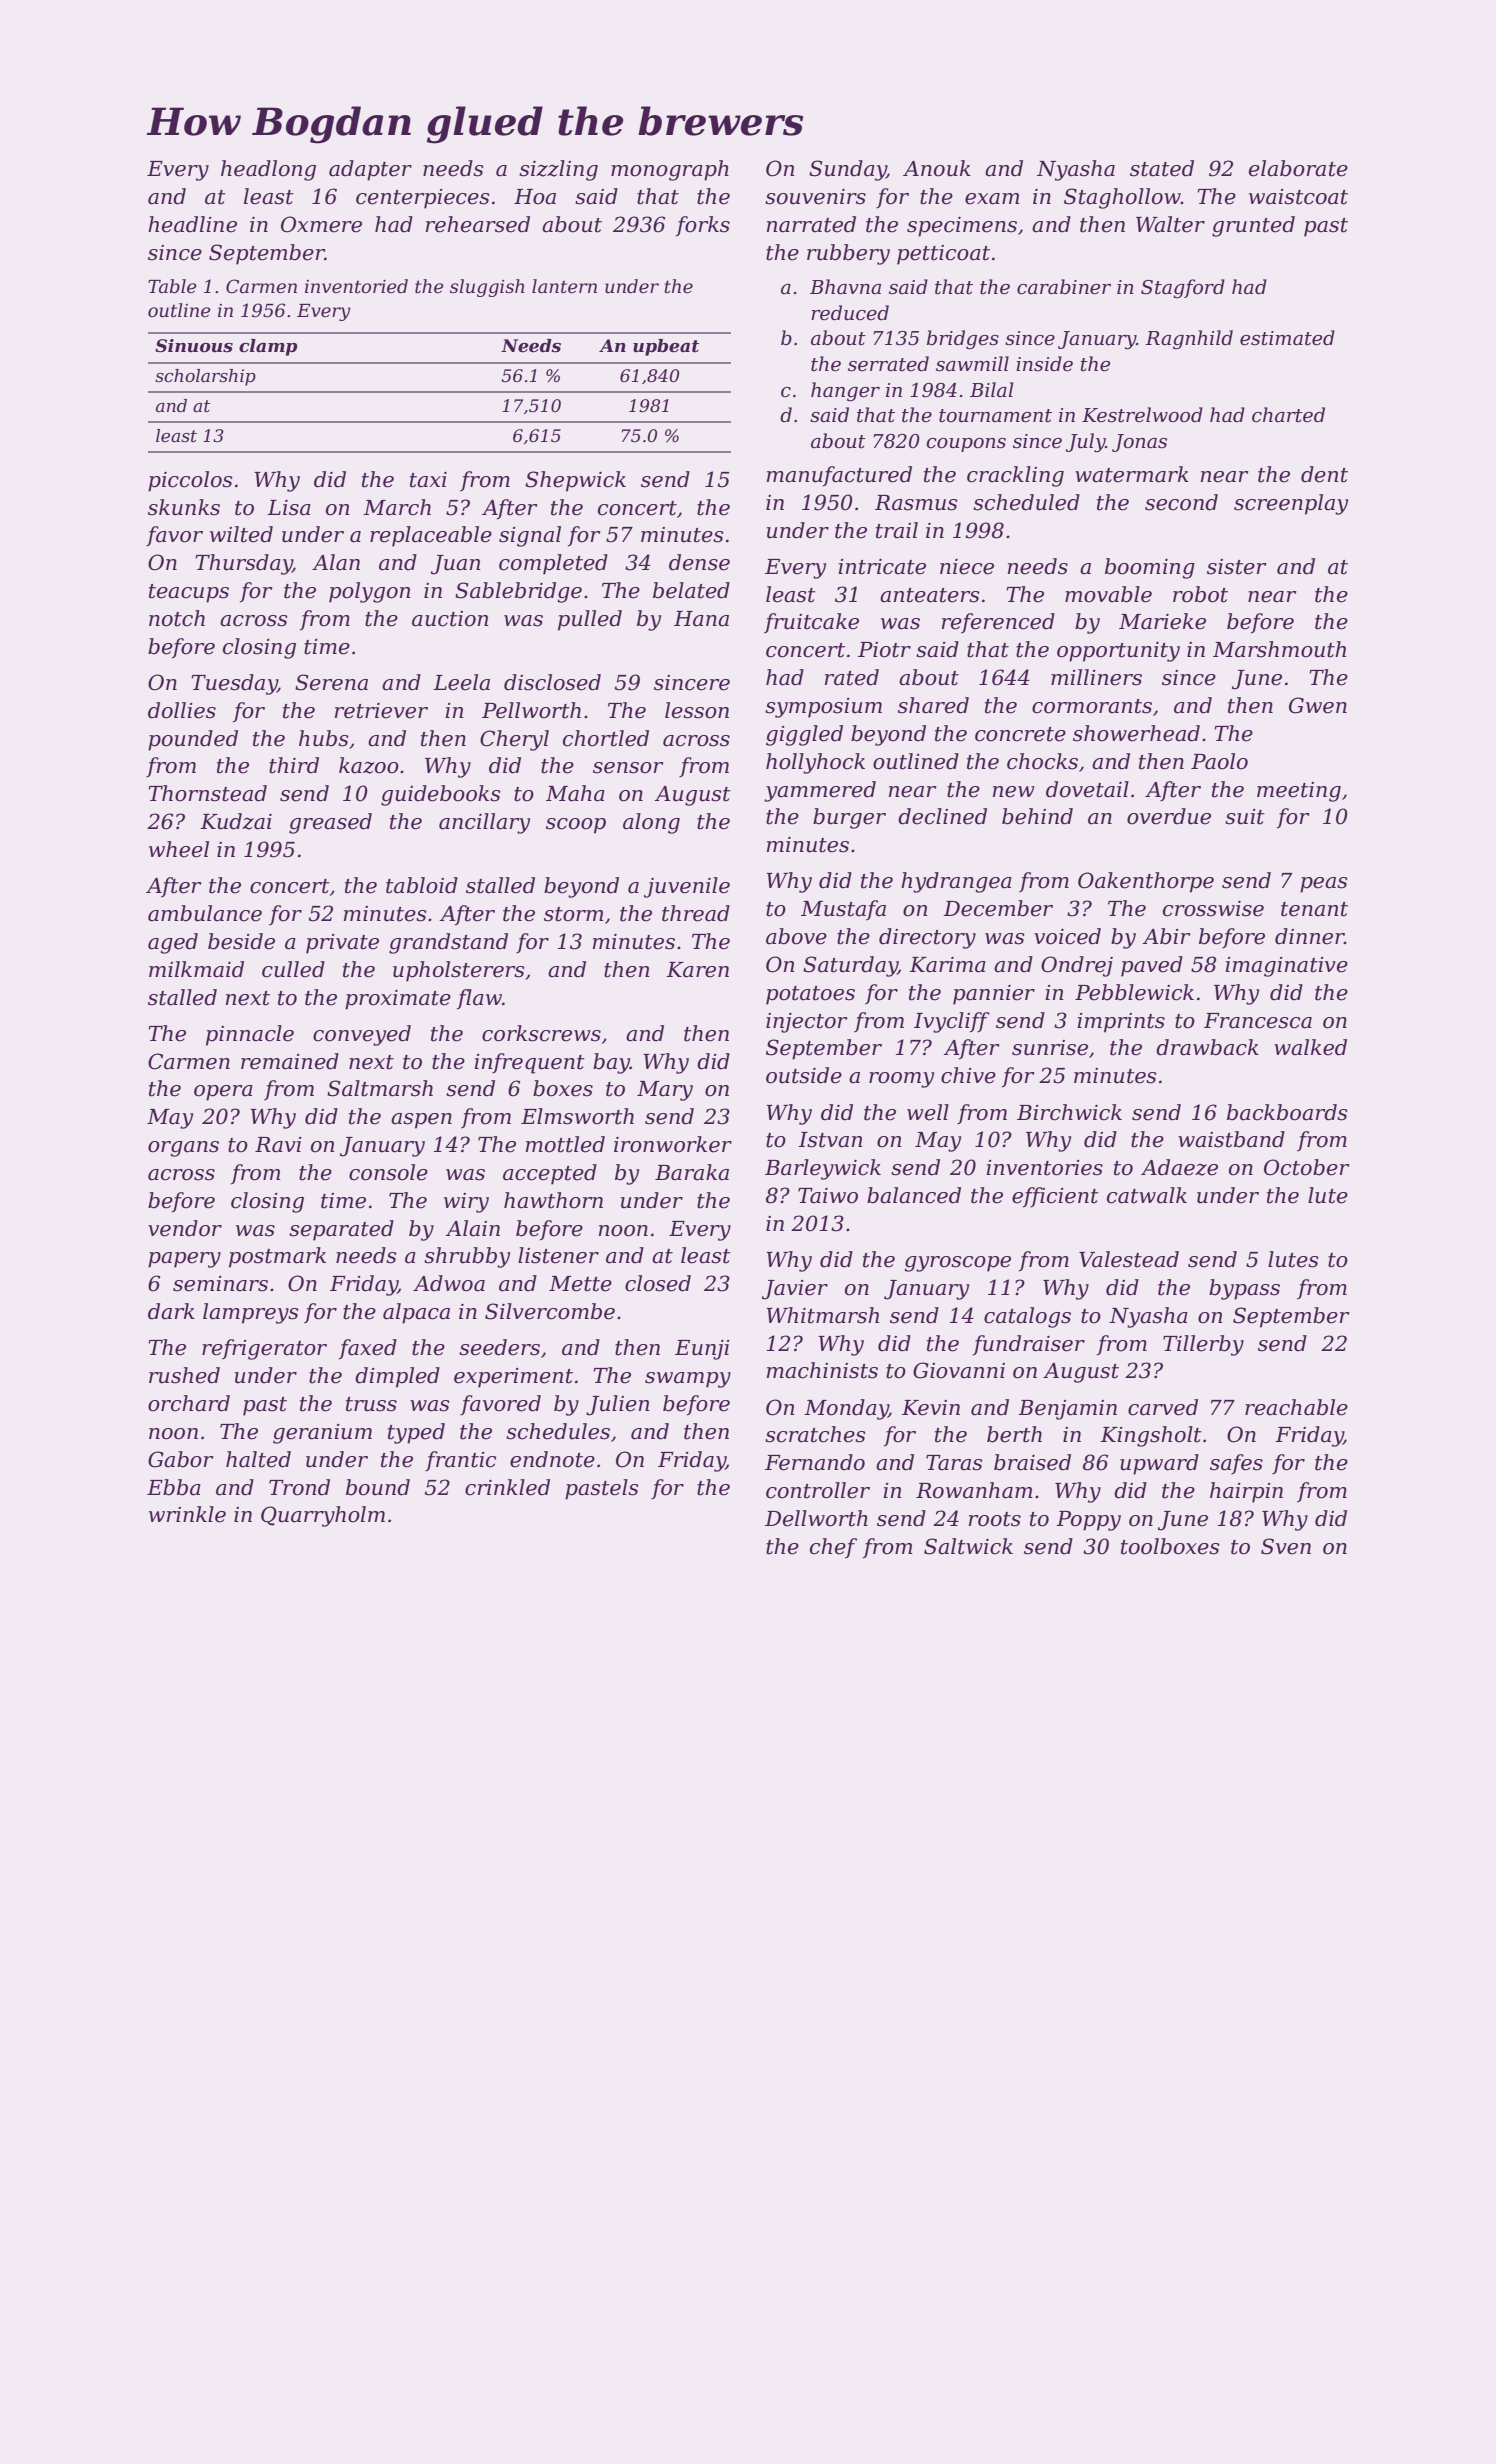  Describe the element at coordinates (848, 170) in the document. I see `Sunday` at that location.
